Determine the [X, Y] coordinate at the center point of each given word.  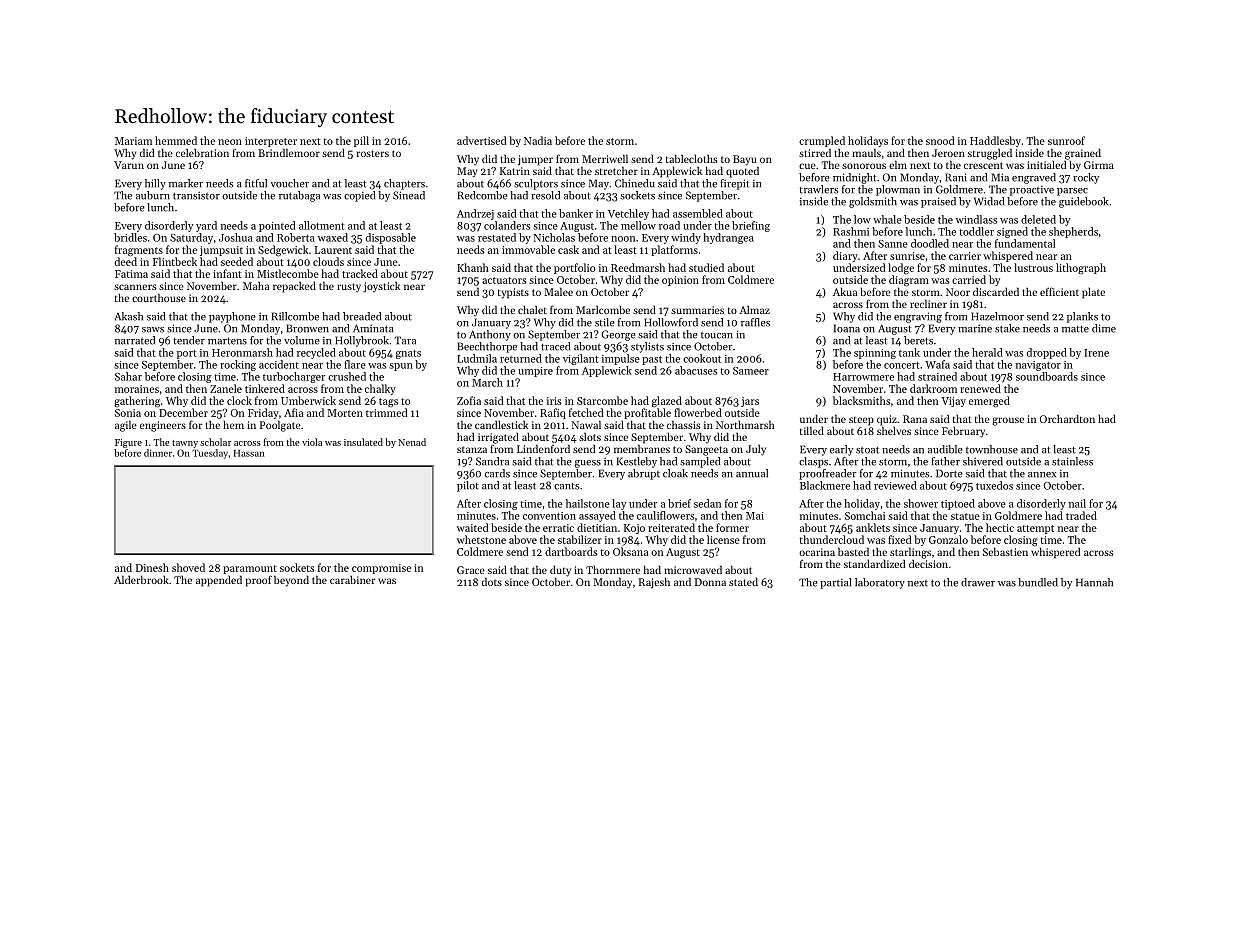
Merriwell [605, 158]
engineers [163, 426]
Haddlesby [995, 141]
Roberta [296, 237]
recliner [928, 303]
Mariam [133, 141]
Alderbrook [141, 579]
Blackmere [825, 485]
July [756, 450]
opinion [680, 281]
